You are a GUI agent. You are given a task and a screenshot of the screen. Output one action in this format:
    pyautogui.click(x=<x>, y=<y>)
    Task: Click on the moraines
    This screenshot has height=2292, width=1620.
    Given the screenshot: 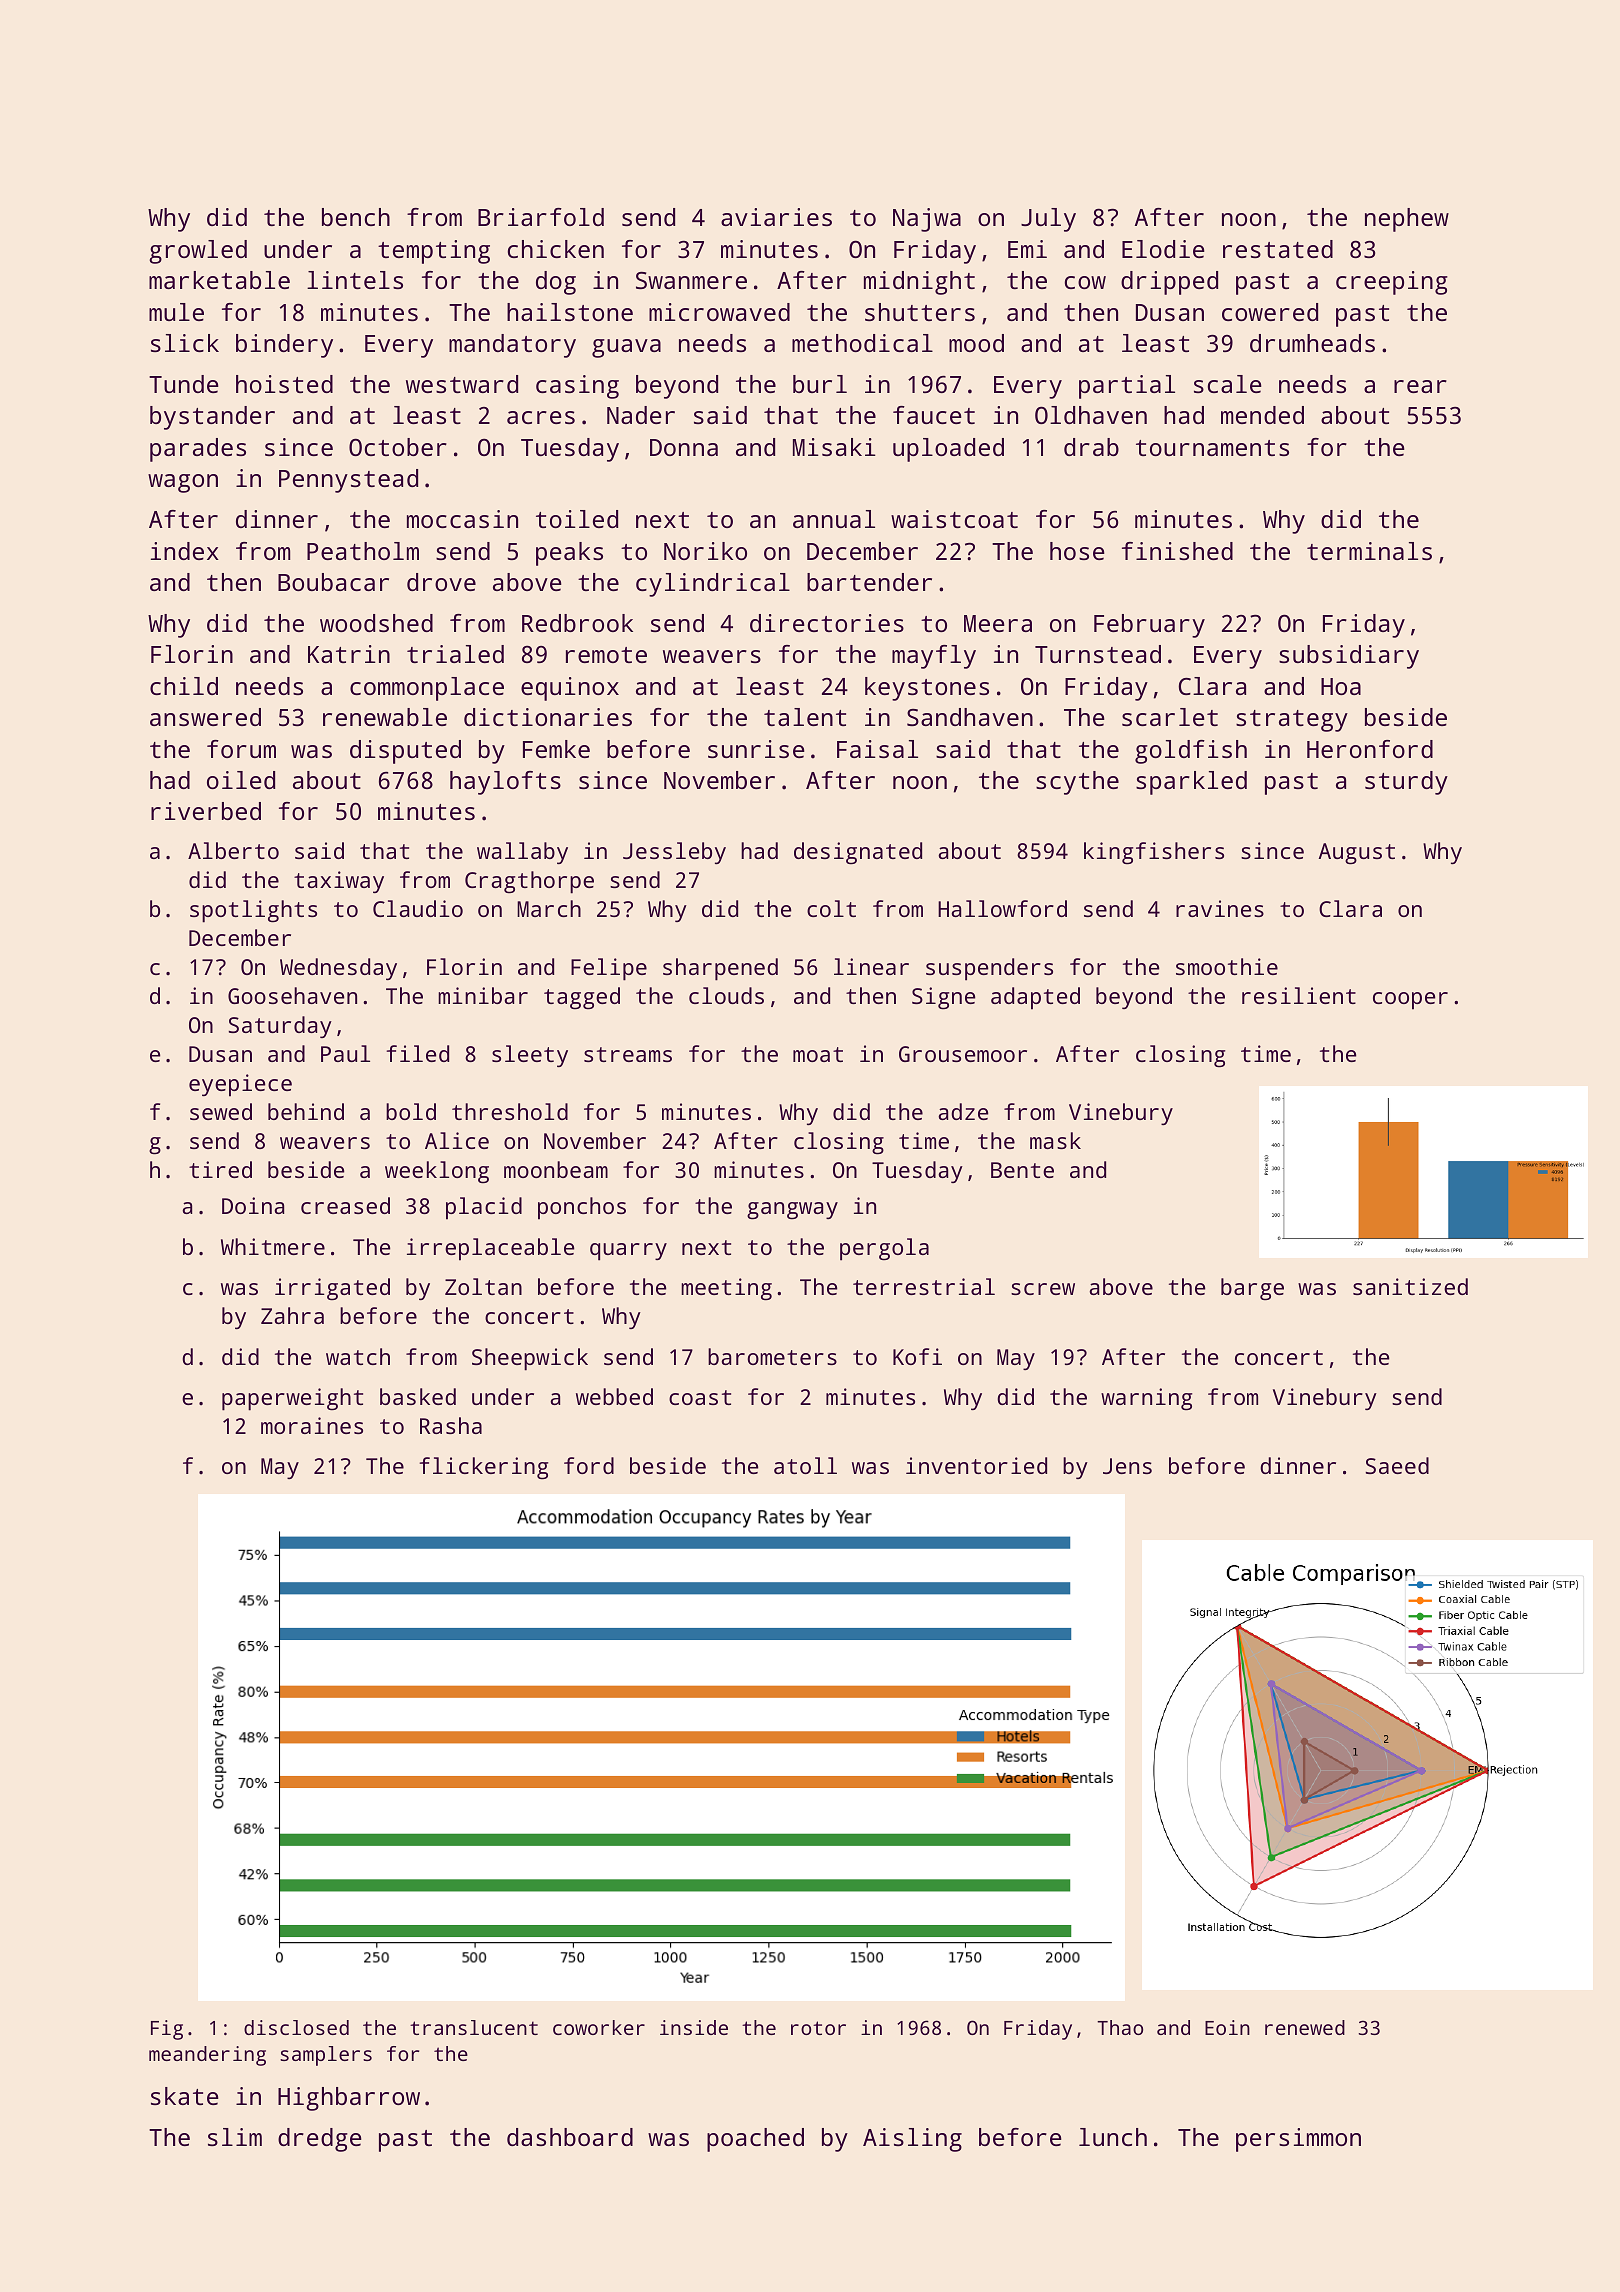 What is the action you would take?
    pyautogui.click(x=312, y=1425)
